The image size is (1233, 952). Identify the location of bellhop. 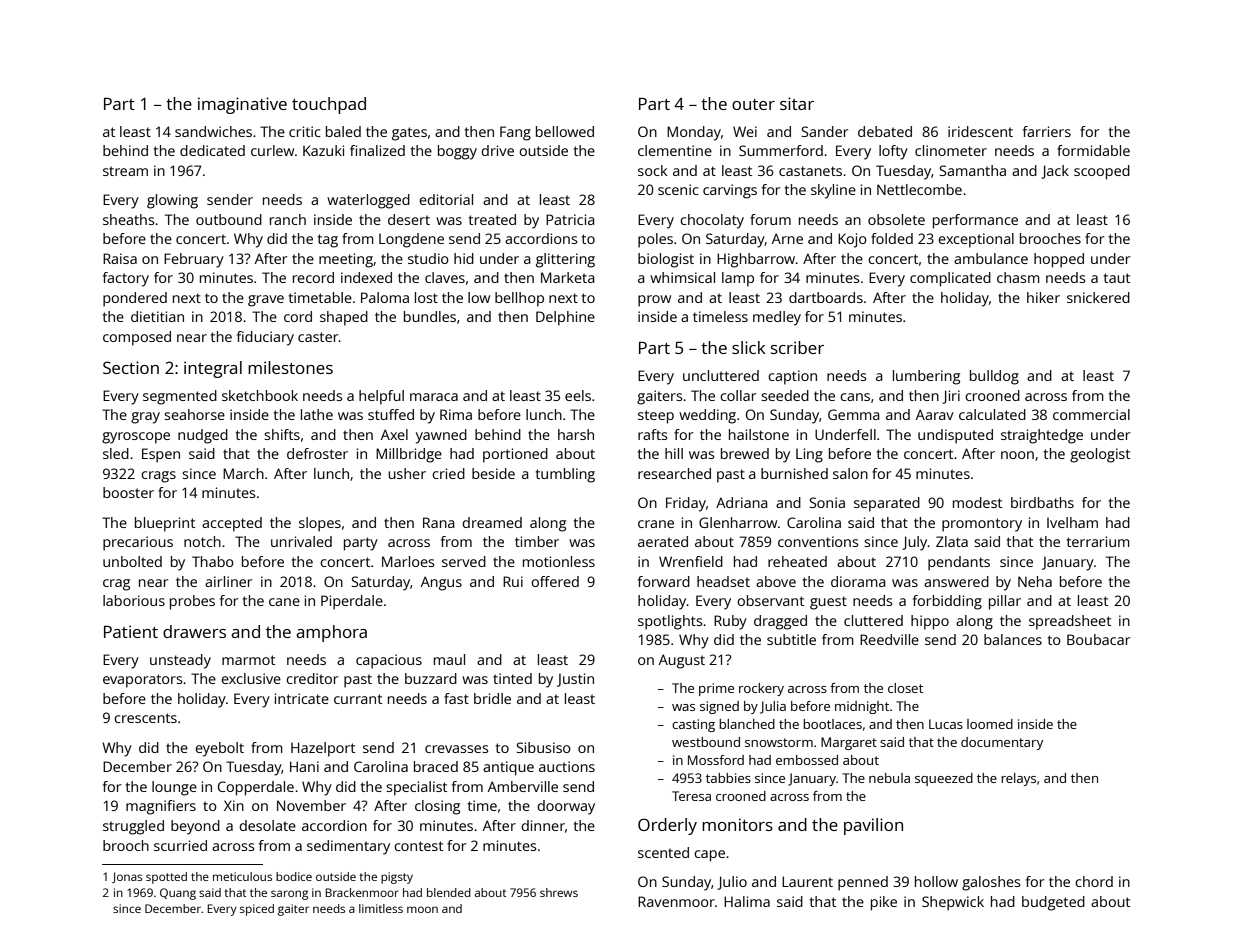
(519, 299).
